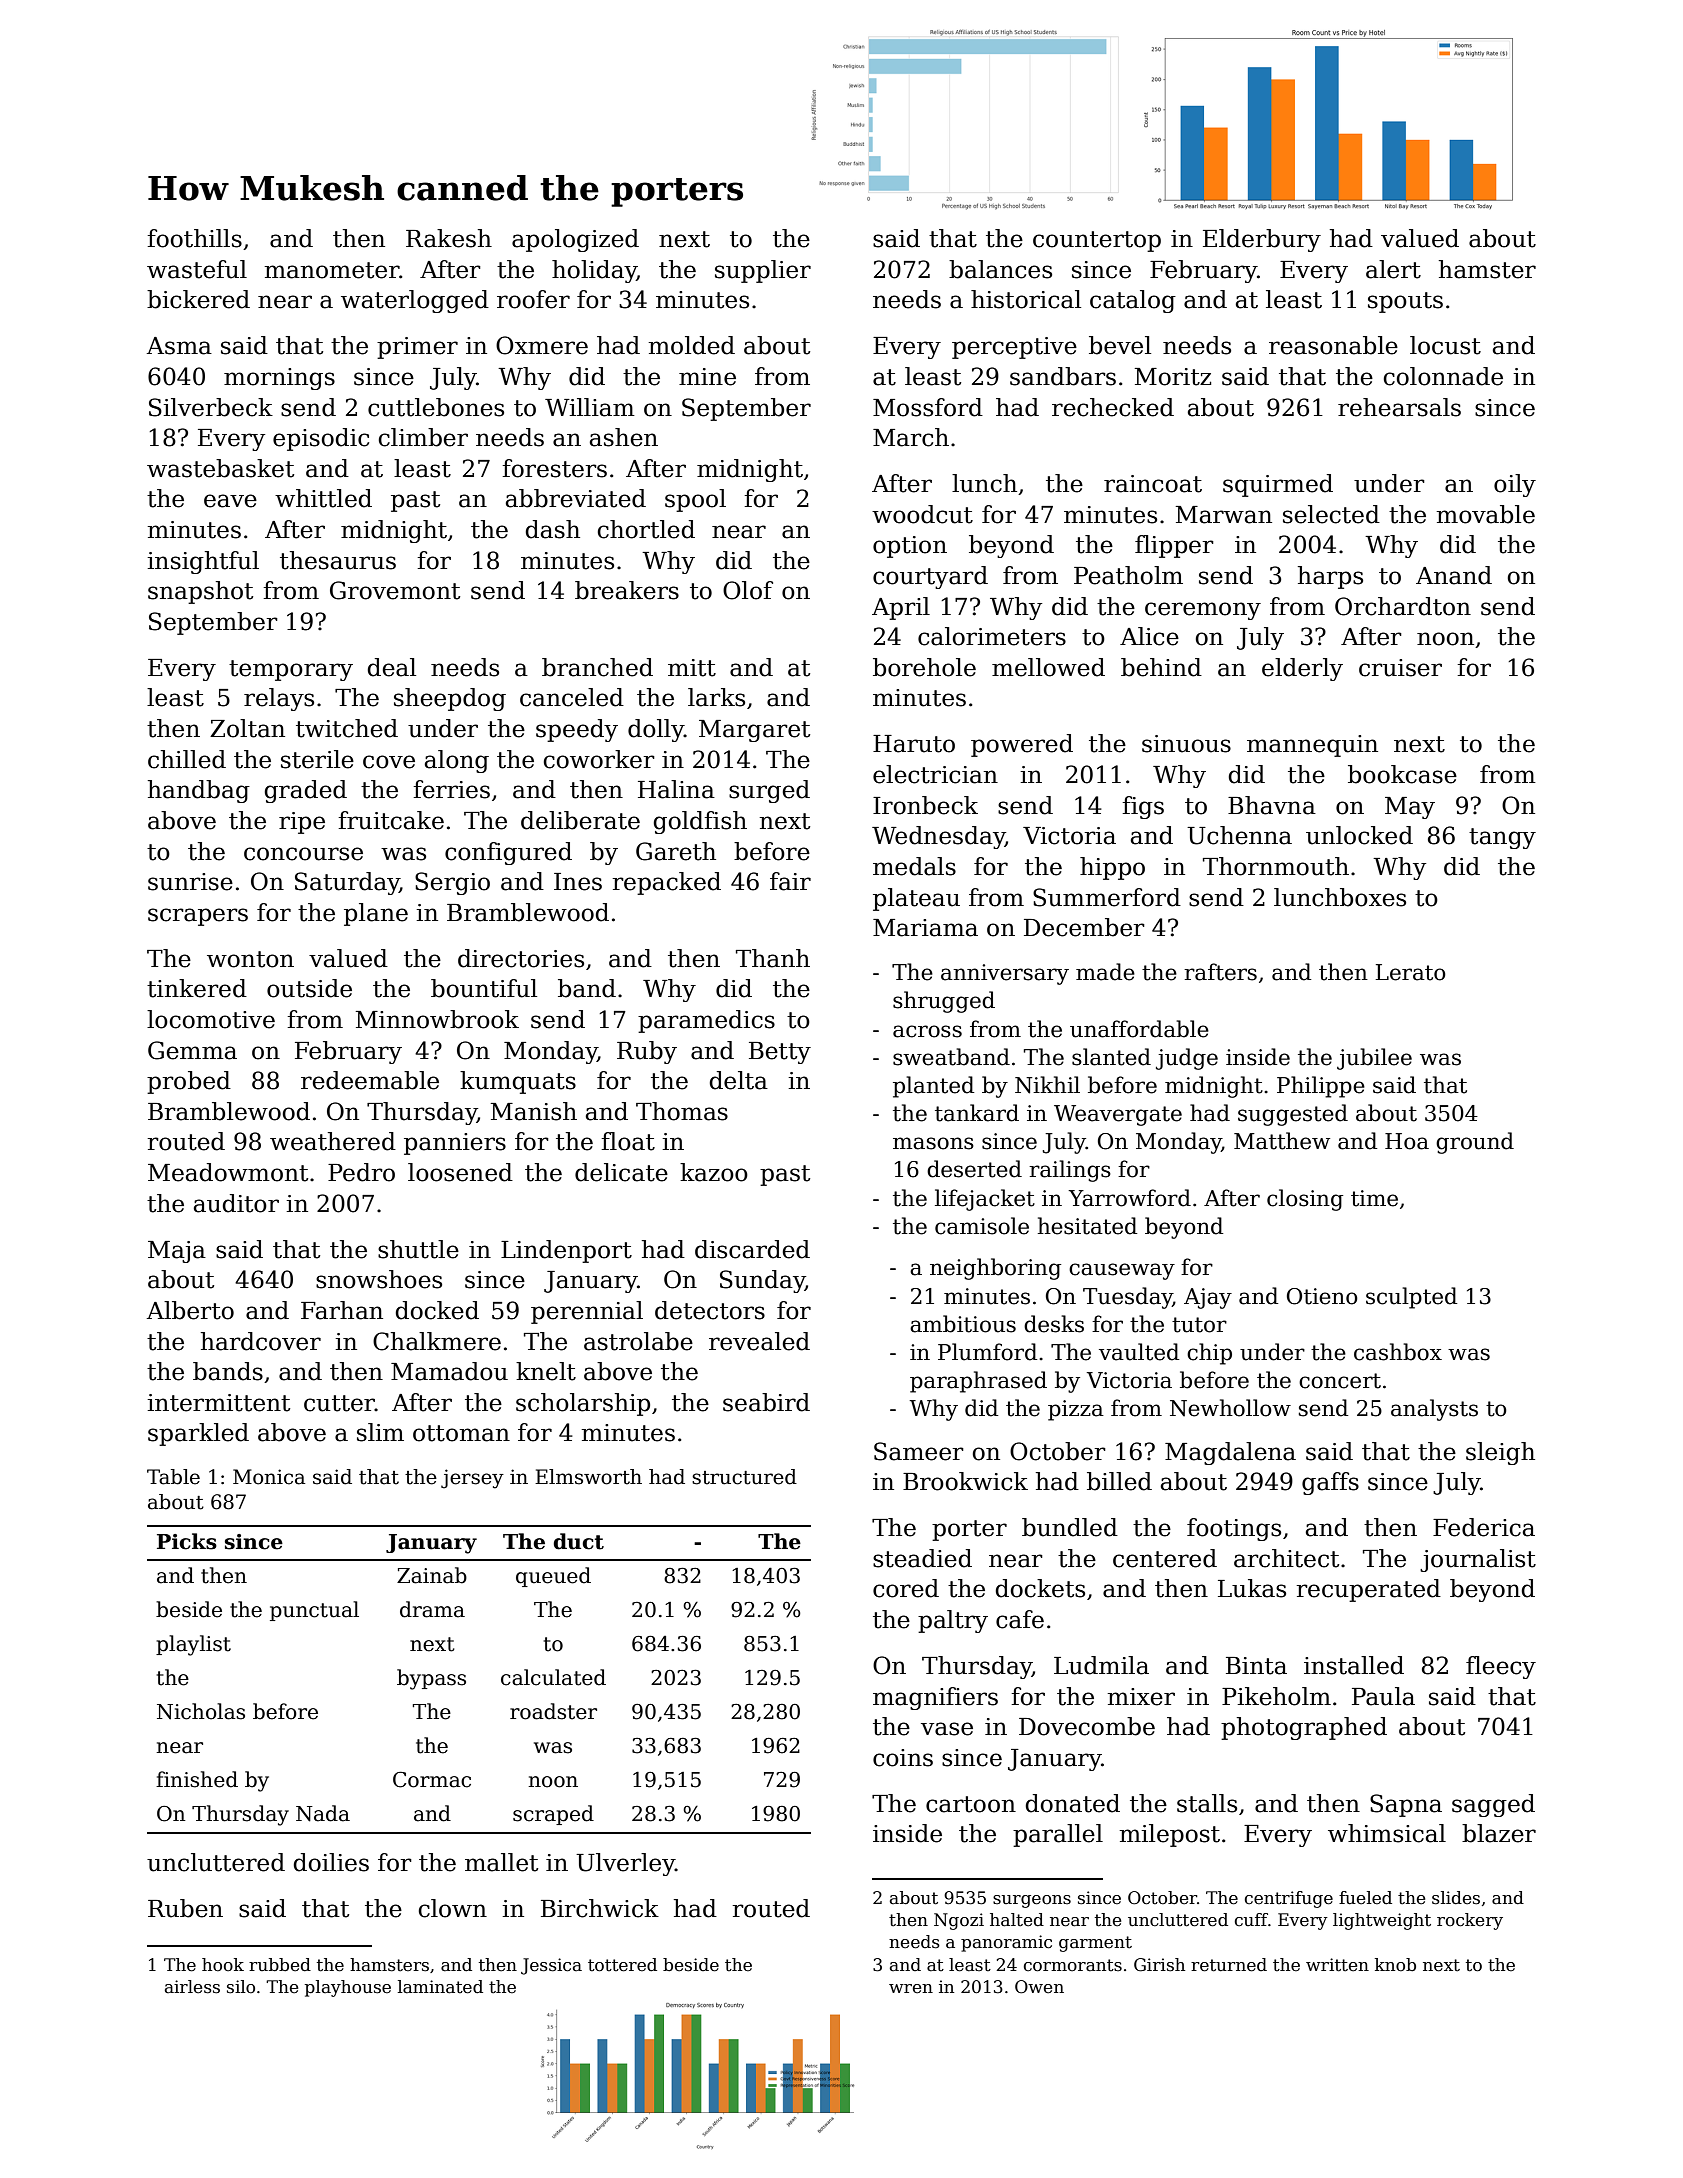 This screenshot has width=1683, height=2178. I want to click on rehearsals, so click(1399, 407).
